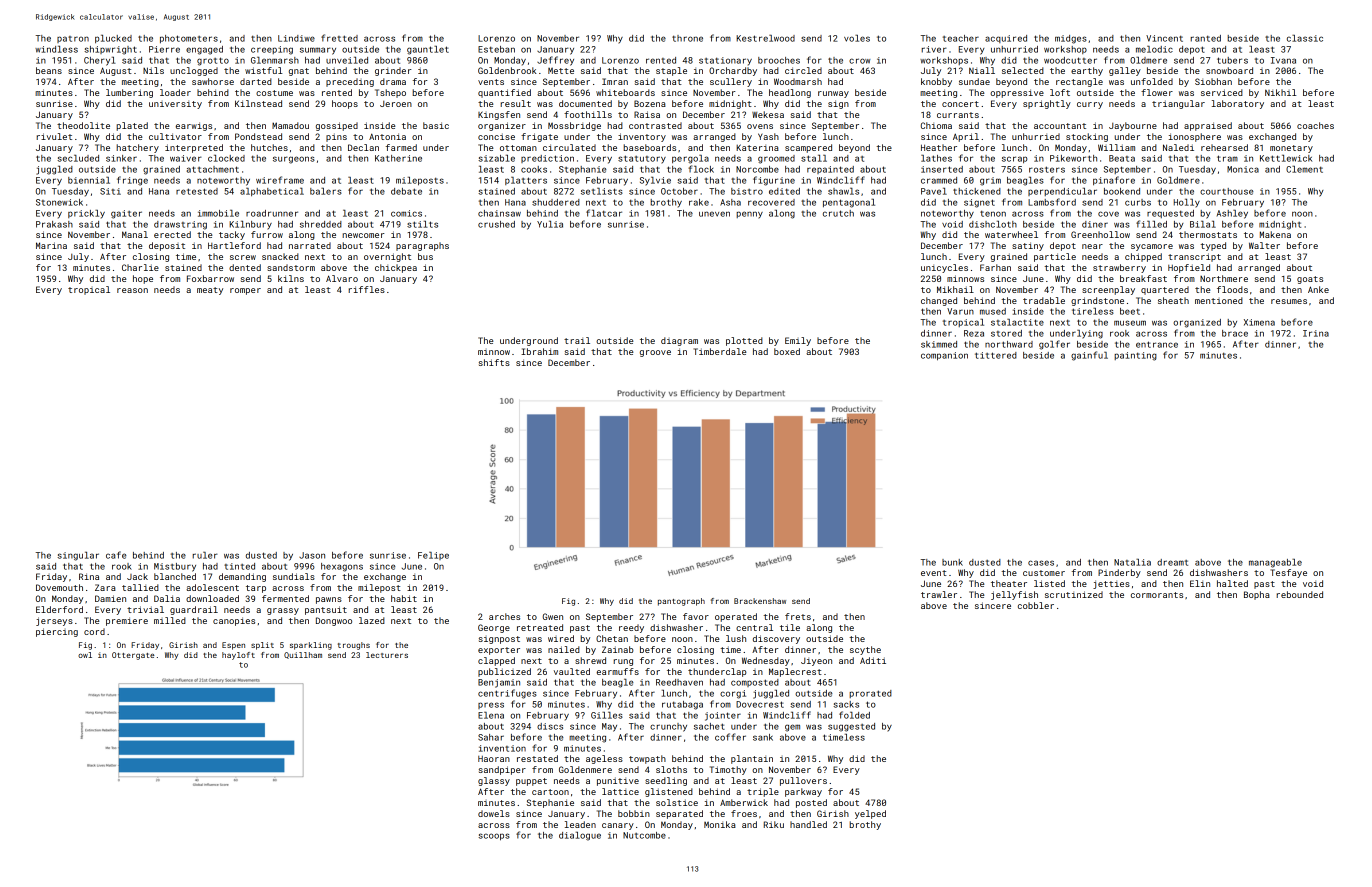 This screenshot has width=1372, height=887. I want to click on penny, so click(749, 215).
